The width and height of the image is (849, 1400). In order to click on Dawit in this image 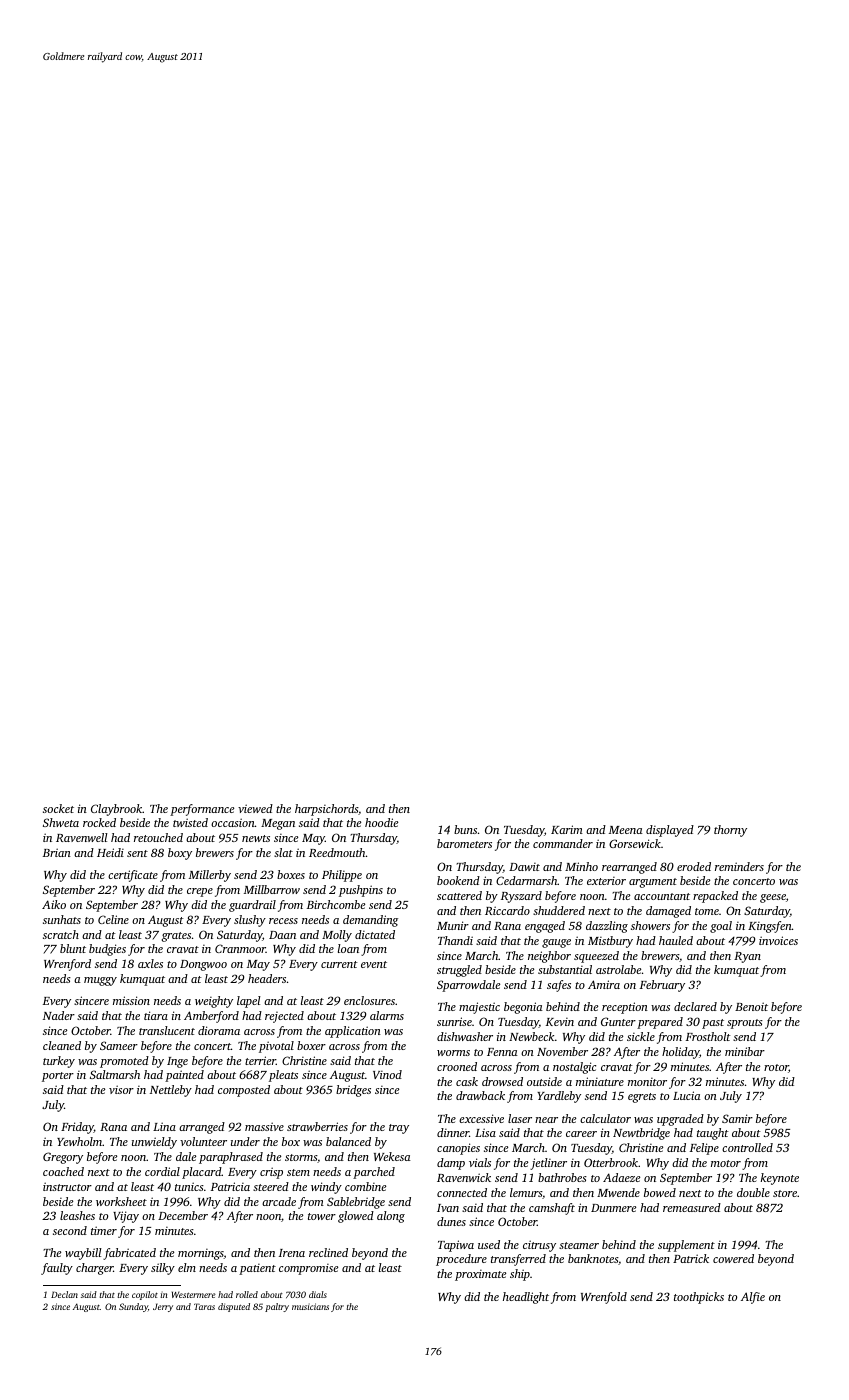, I will do `click(524, 867)`.
